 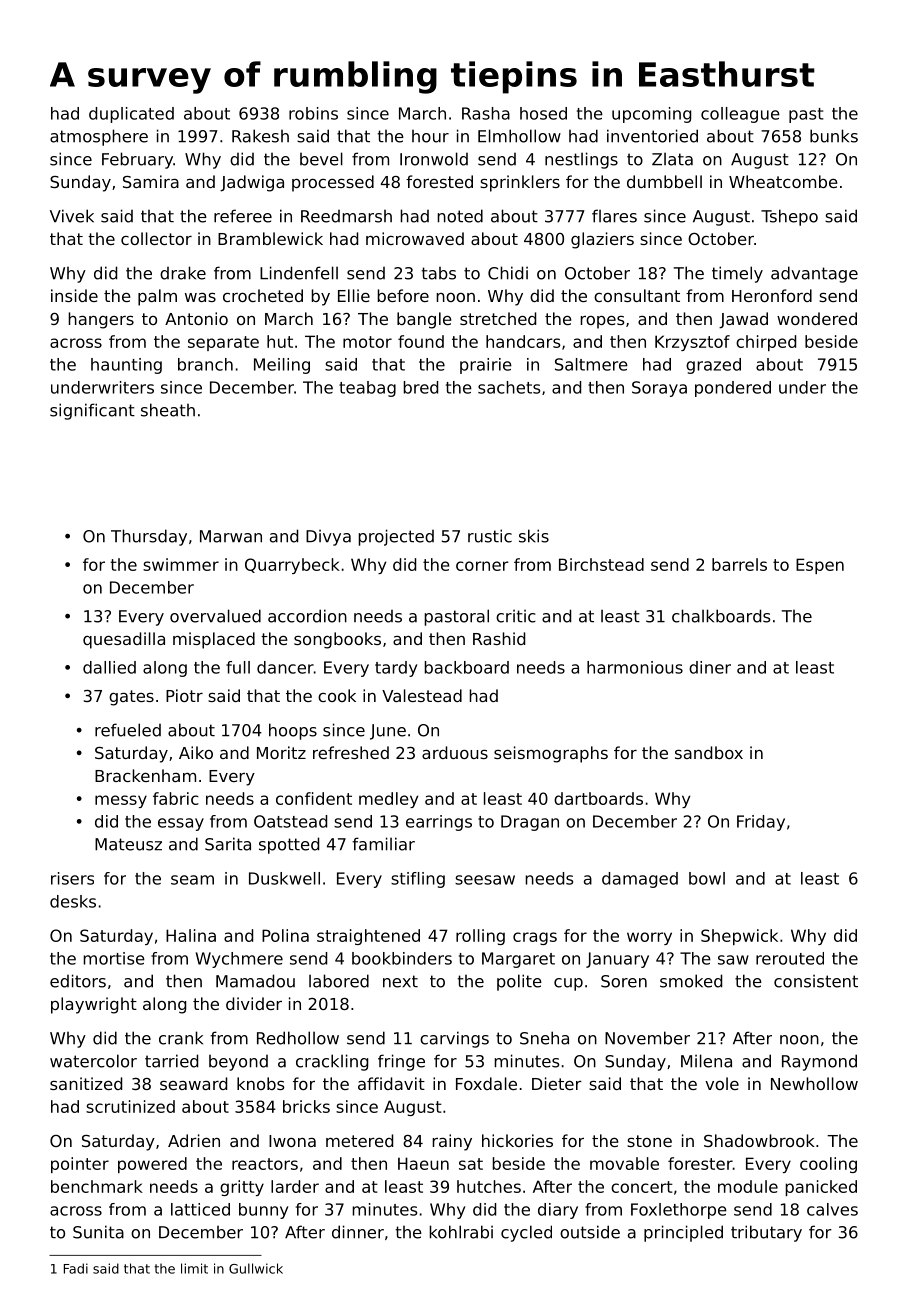 I want to click on February, so click(x=137, y=160).
